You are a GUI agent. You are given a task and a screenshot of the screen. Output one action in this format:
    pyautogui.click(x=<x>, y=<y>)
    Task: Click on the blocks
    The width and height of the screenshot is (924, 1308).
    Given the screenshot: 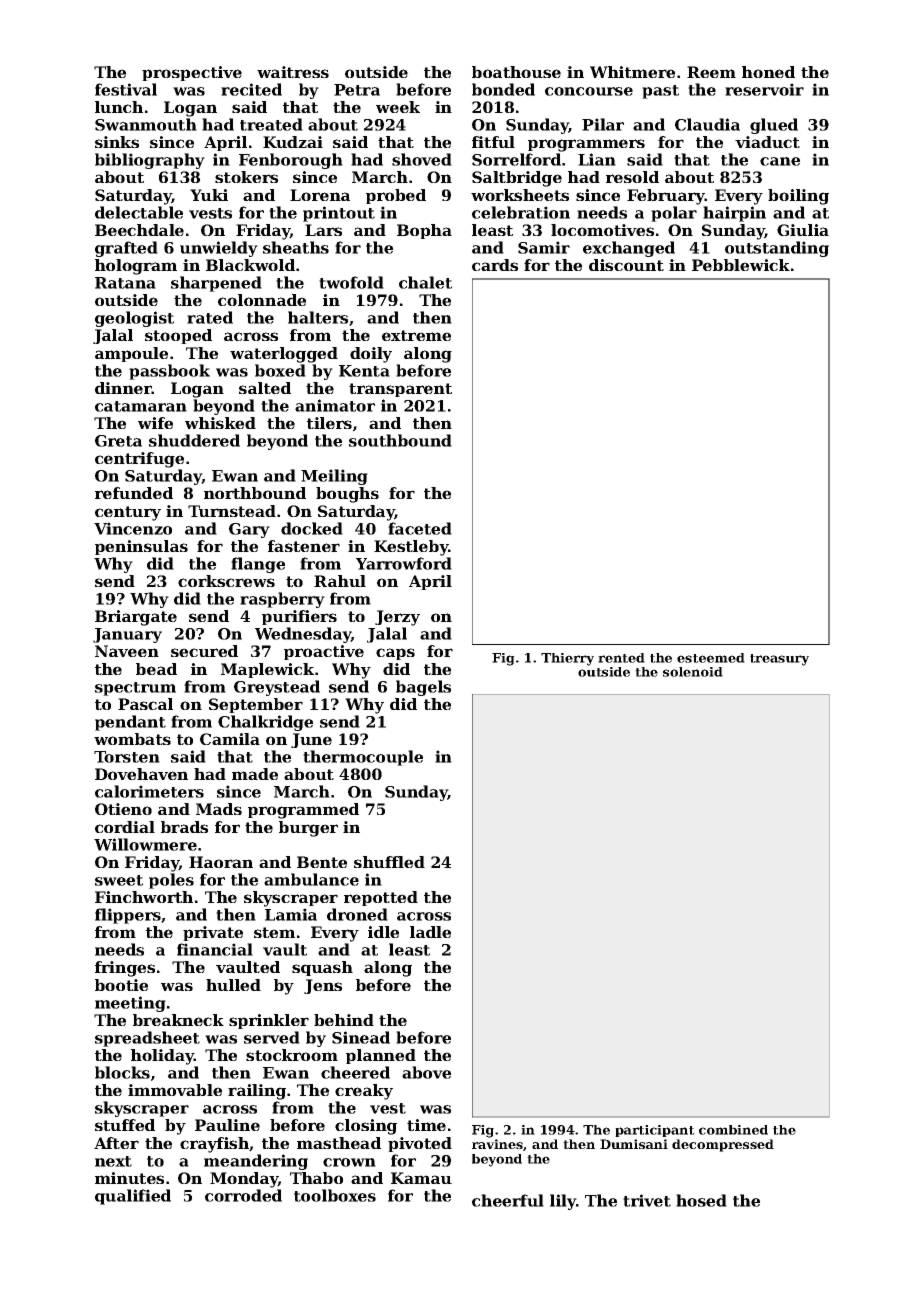 What is the action you would take?
    pyautogui.click(x=122, y=1072)
